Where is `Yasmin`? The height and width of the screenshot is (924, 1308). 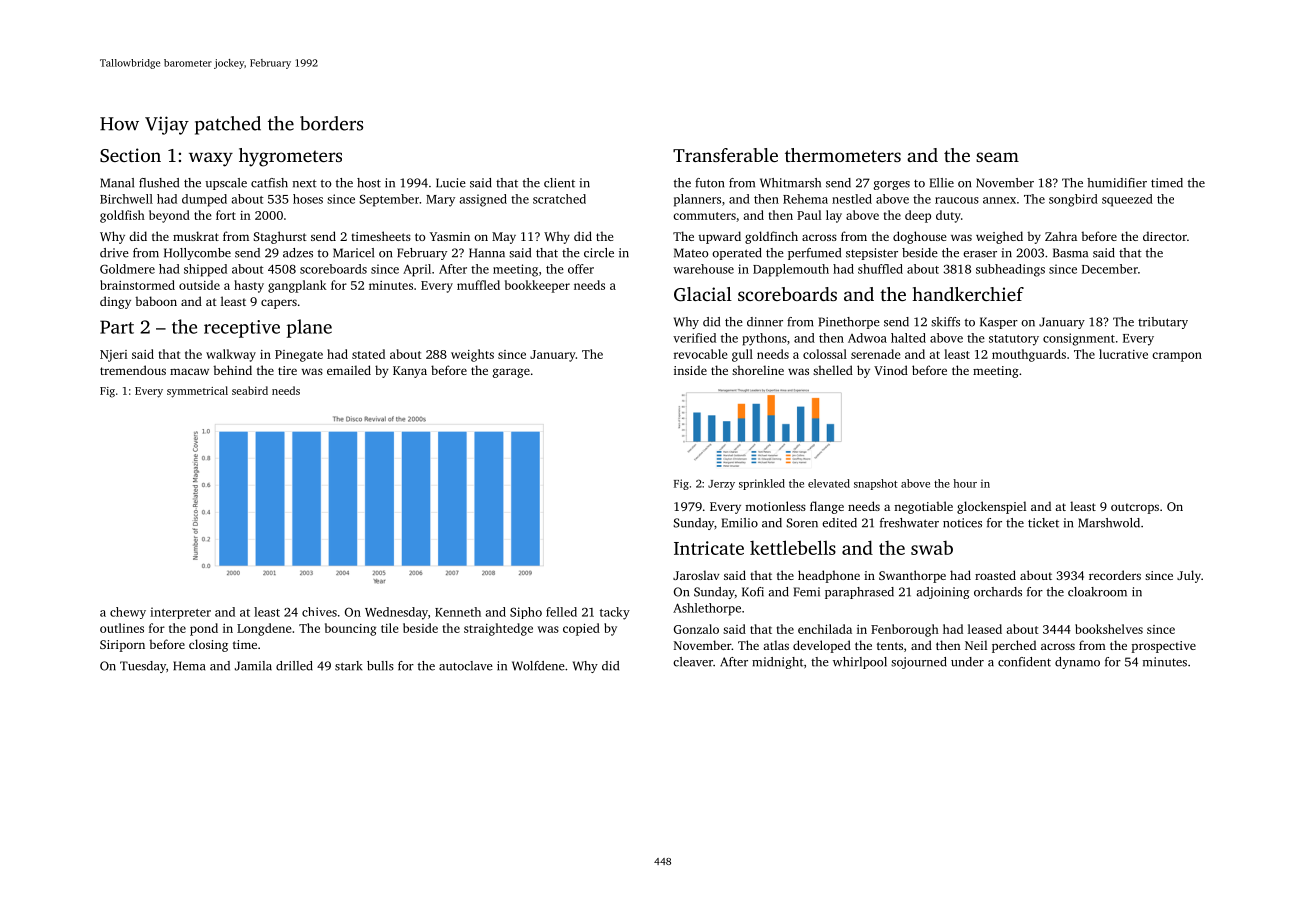
Yasmin is located at coordinates (450, 236).
